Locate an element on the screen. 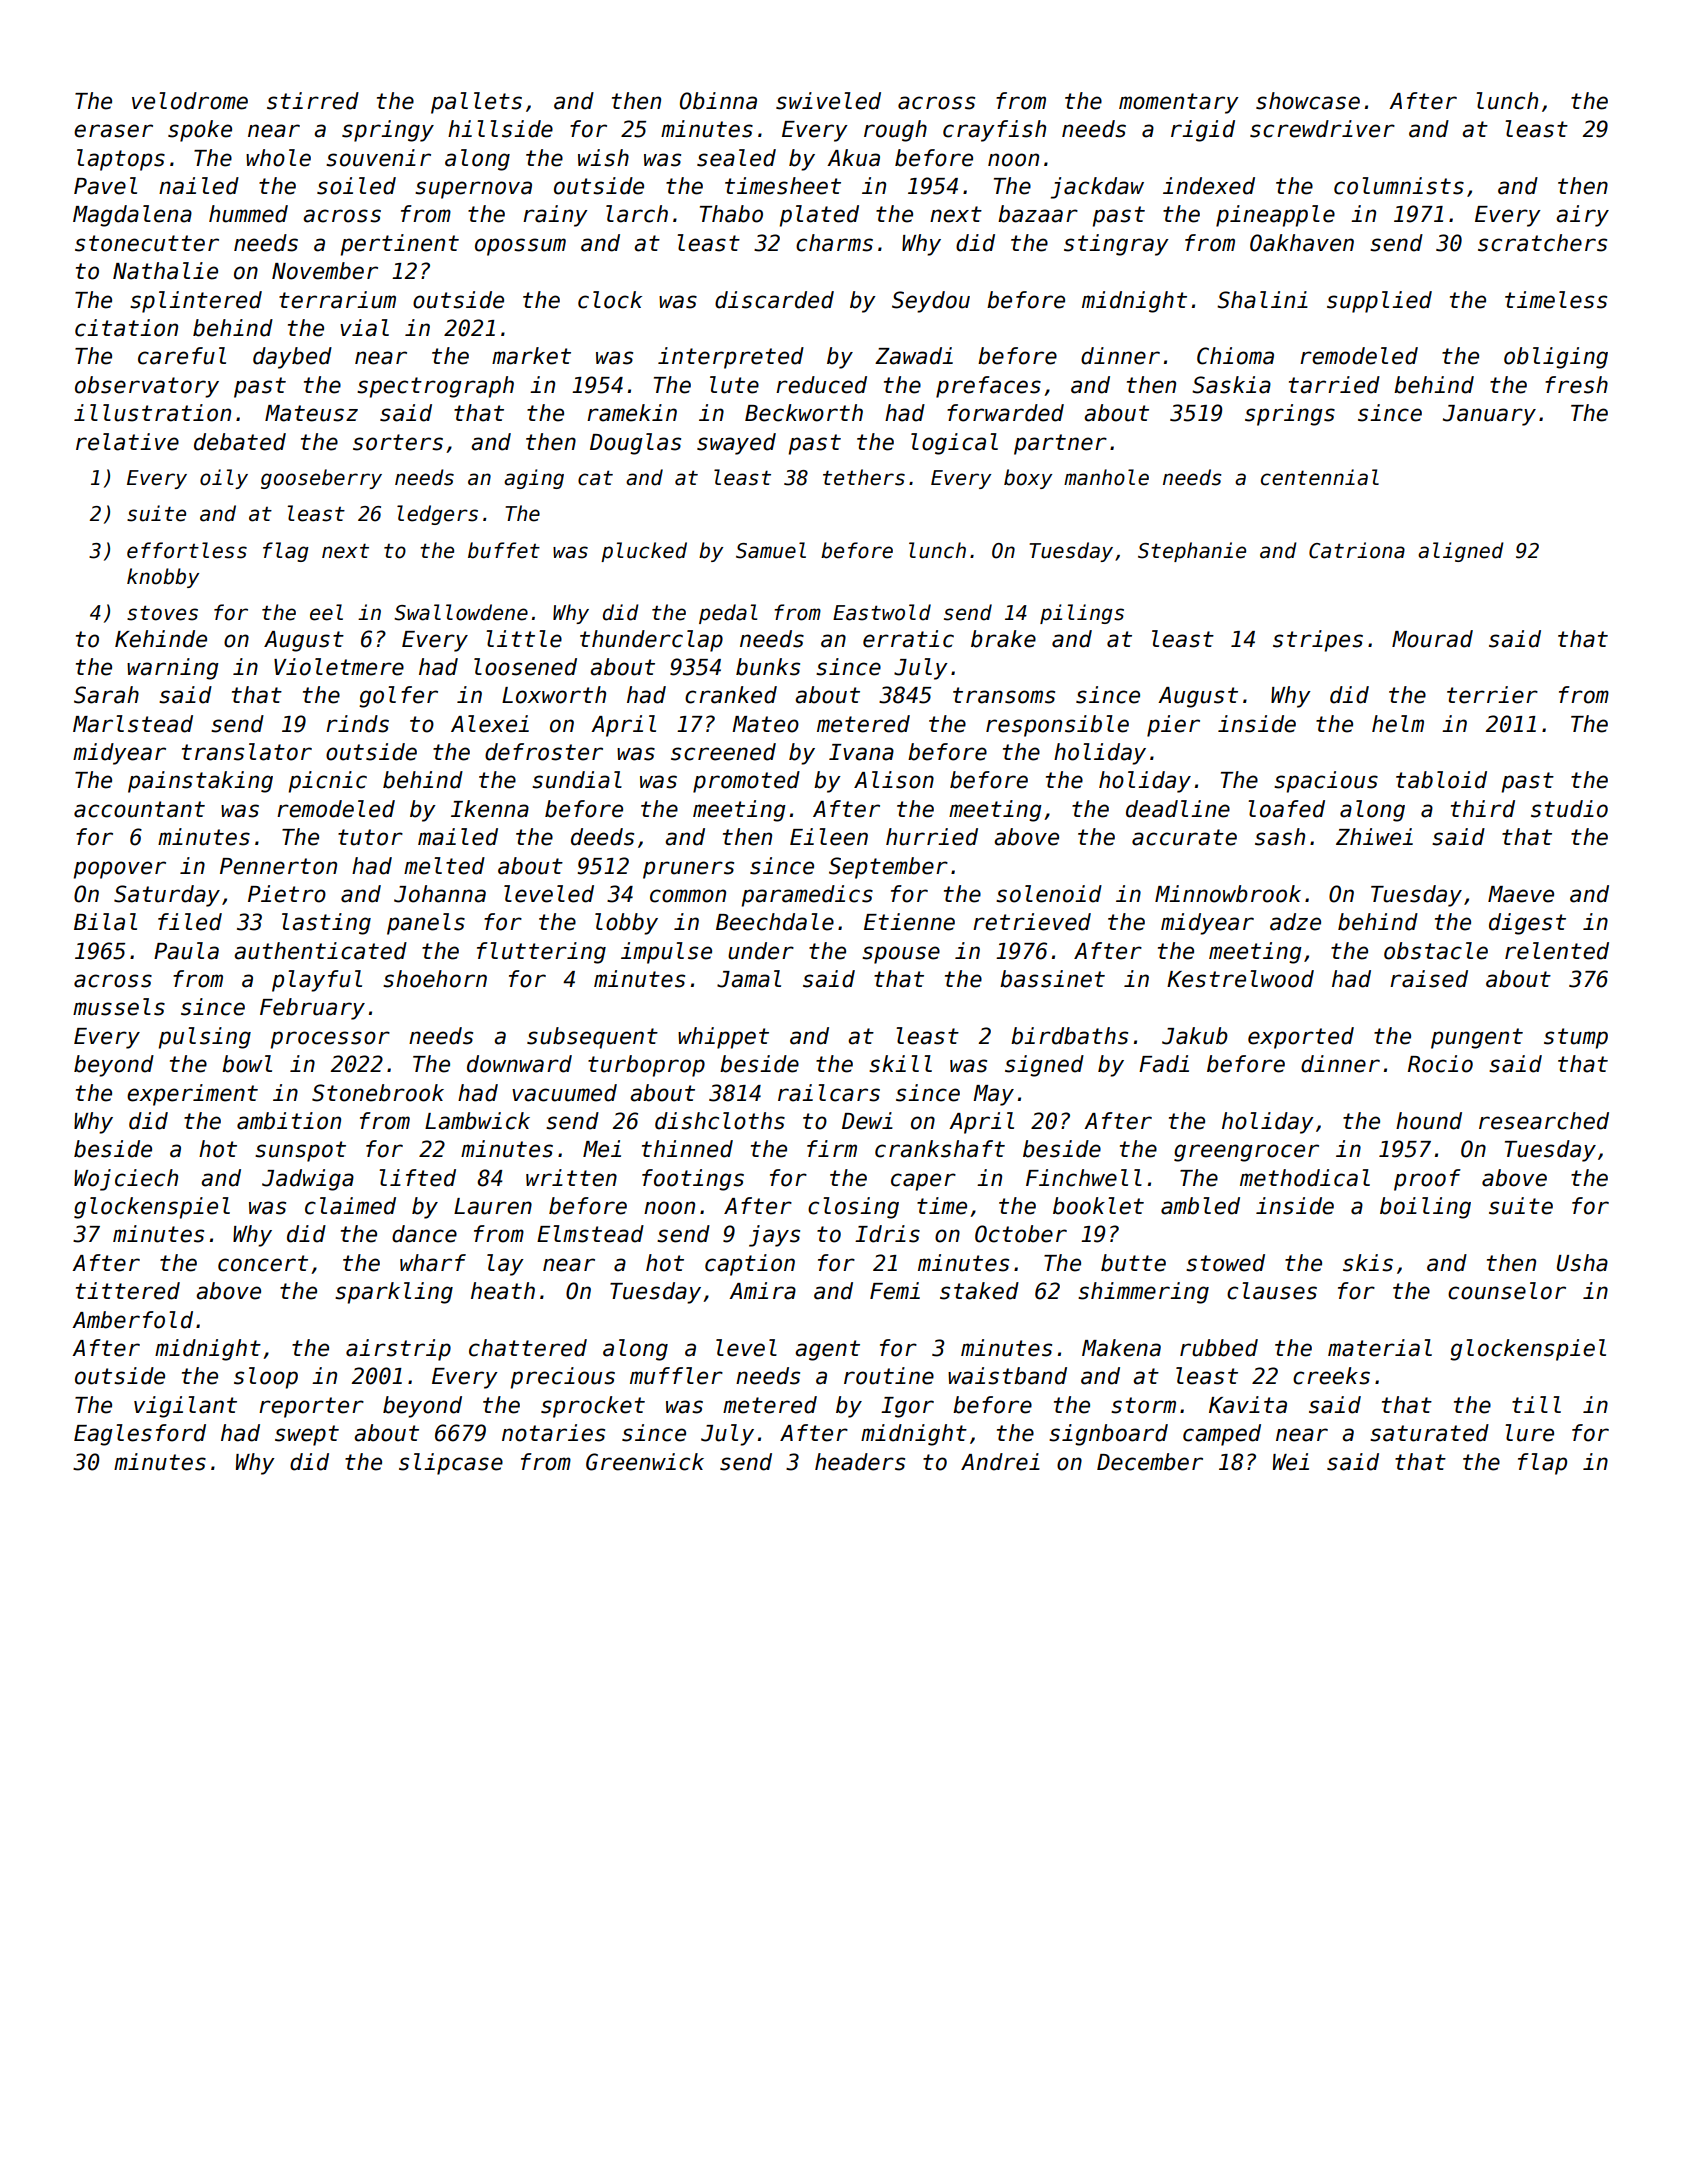 This screenshot has height=2178, width=1683. swiveled is located at coordinates (828, 101).
